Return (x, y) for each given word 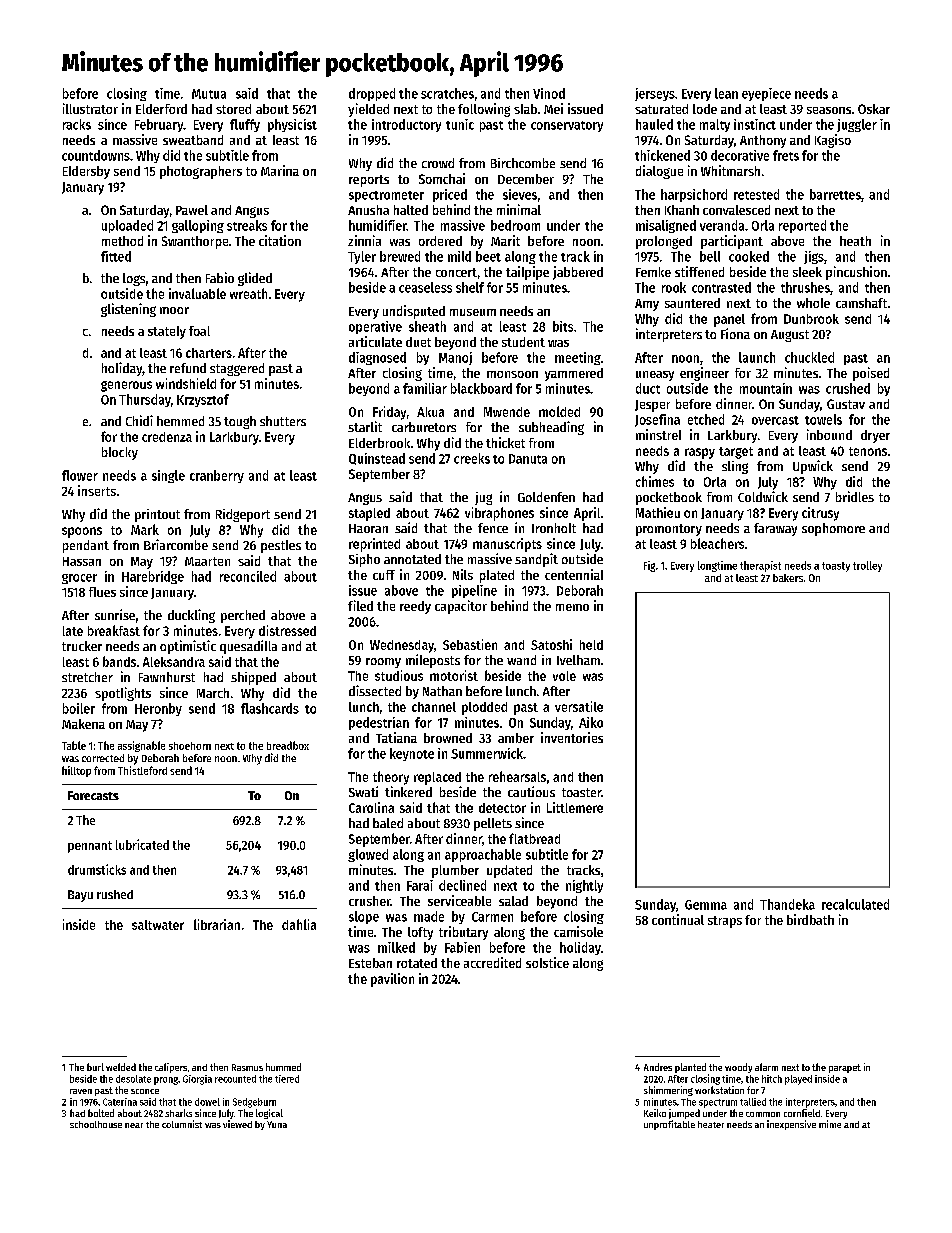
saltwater (158, 925)
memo (572, 607)
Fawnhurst (167, 677)
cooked (749, 256)
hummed (283, 1067)
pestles (281, 546)
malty (715, 125)
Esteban (370, 963)
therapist (760, 566)
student (523, 342)
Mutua (209, 94)
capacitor (461, 607)
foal (199, 331)
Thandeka (787, 904)
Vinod (549, 93)
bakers (788, 578)
